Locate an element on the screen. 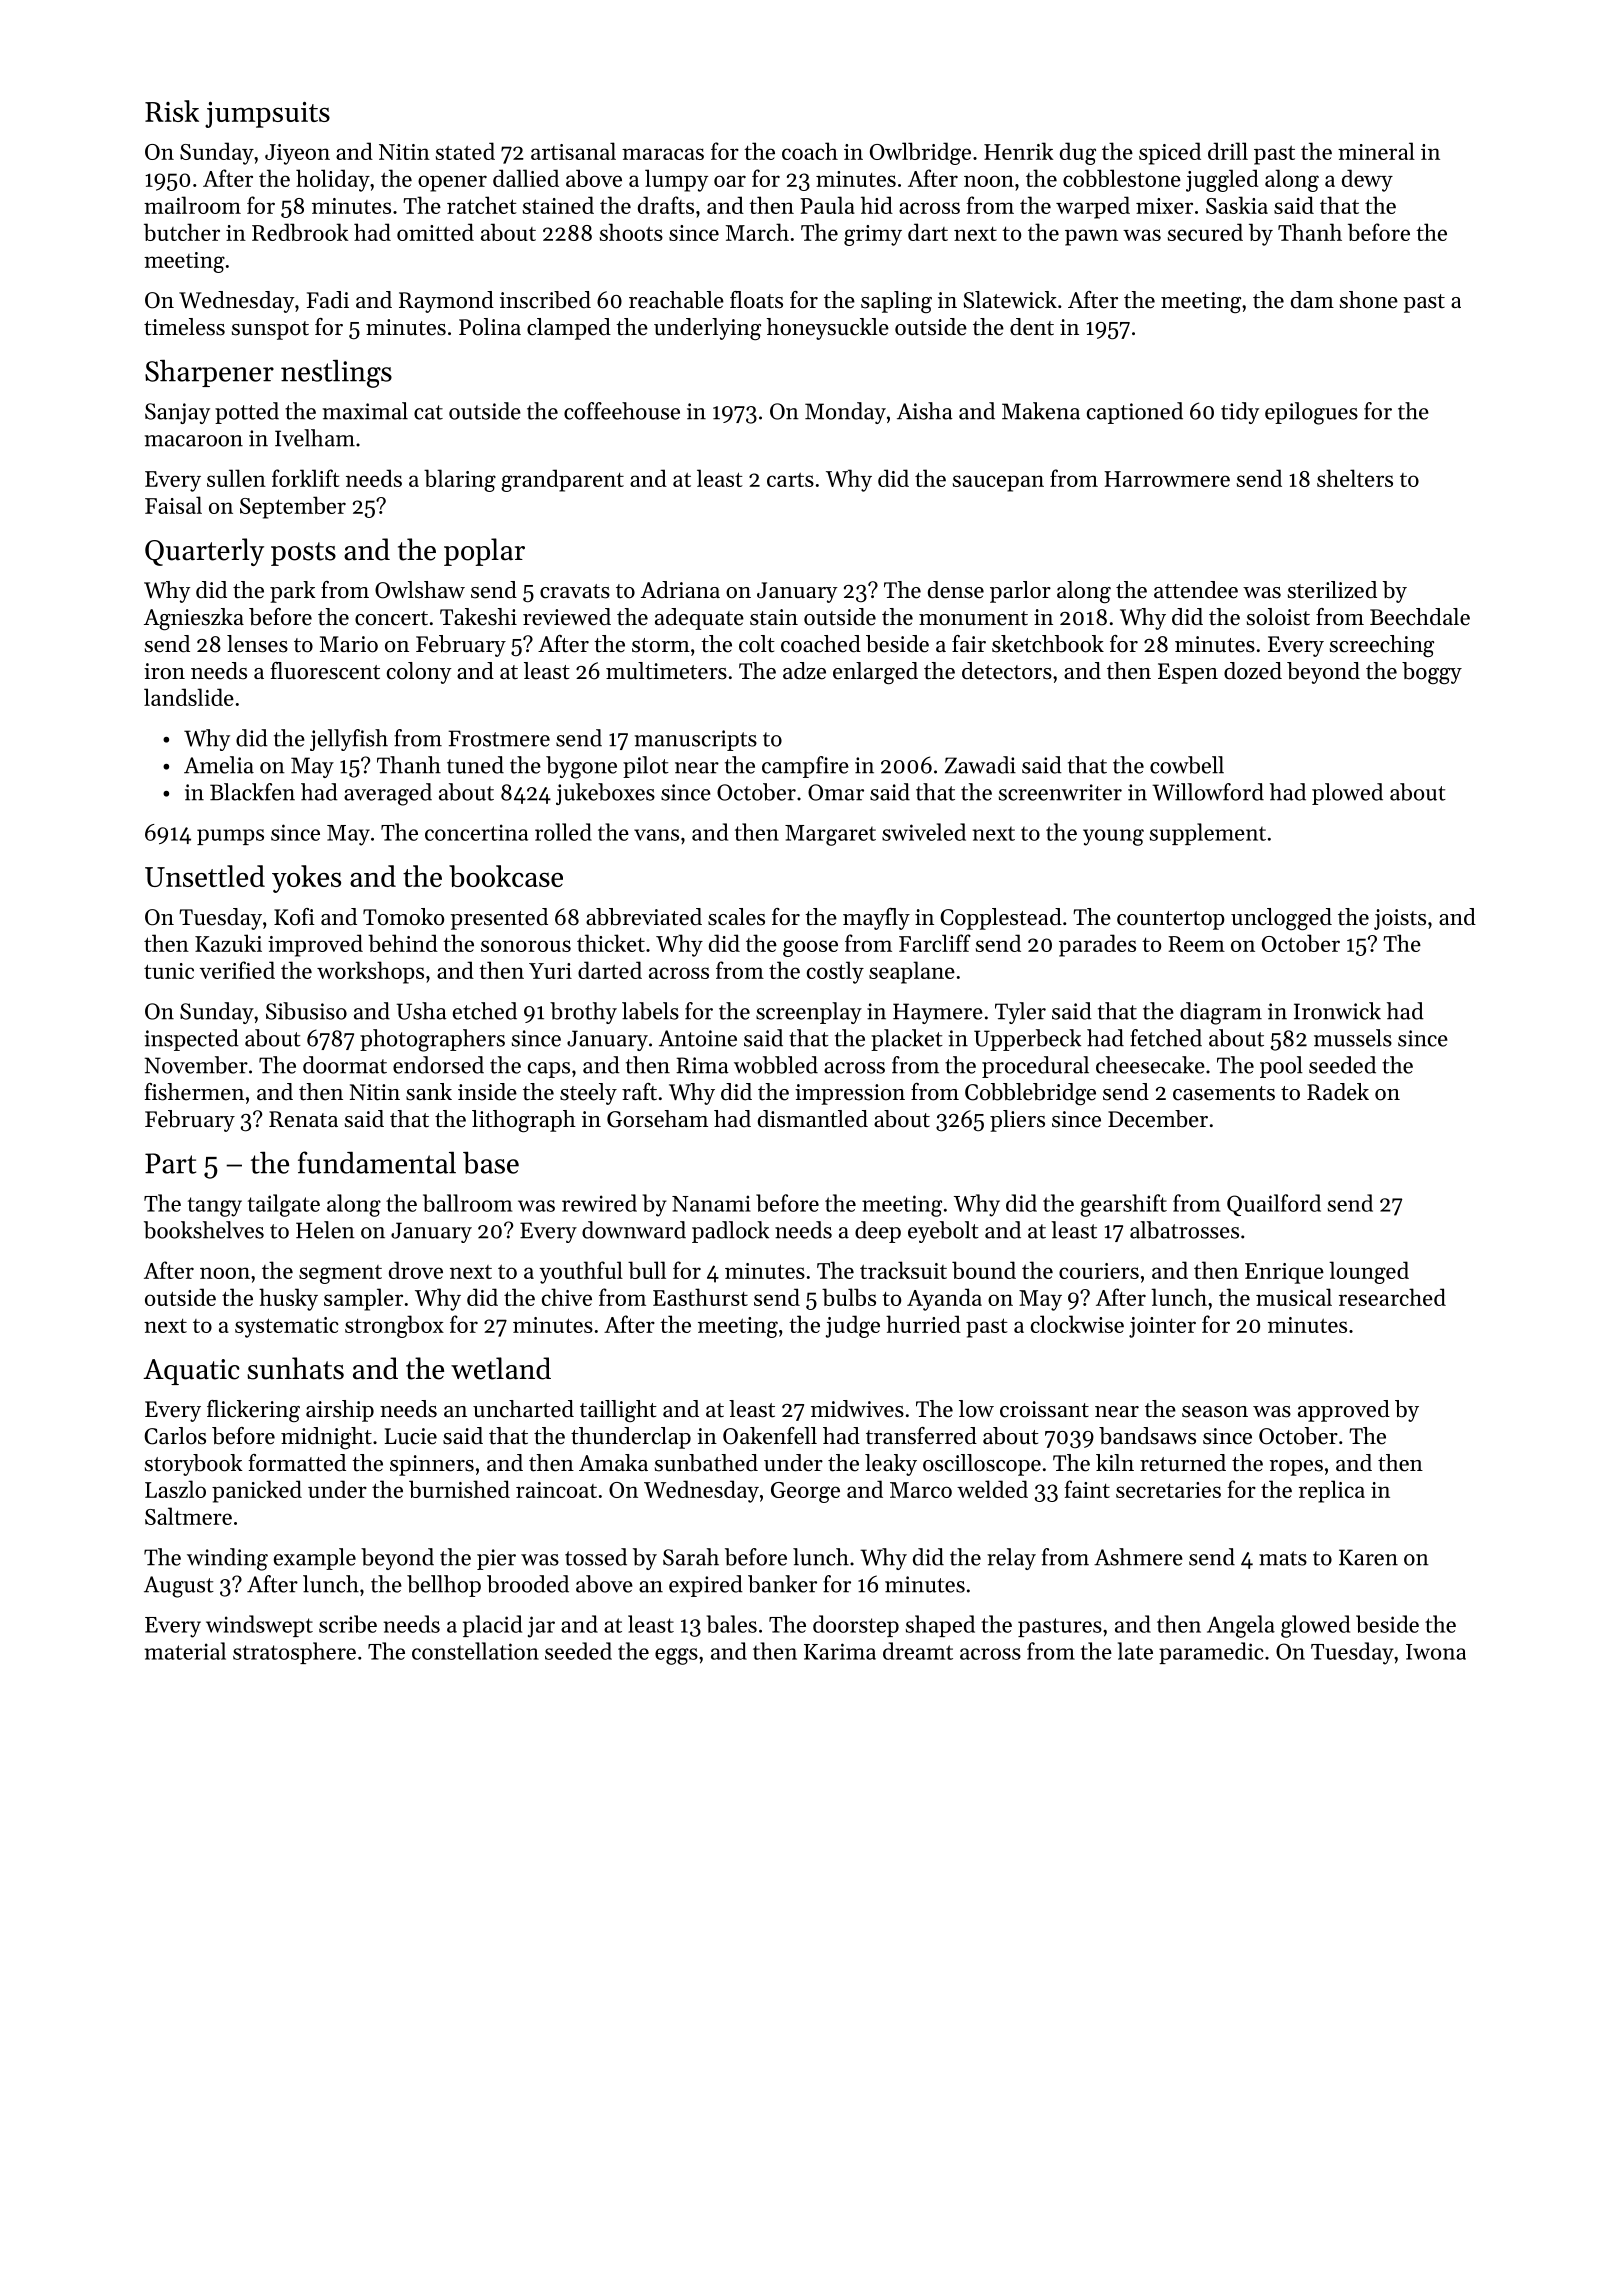  Easthurst is located at coordinates (700, 1297).
